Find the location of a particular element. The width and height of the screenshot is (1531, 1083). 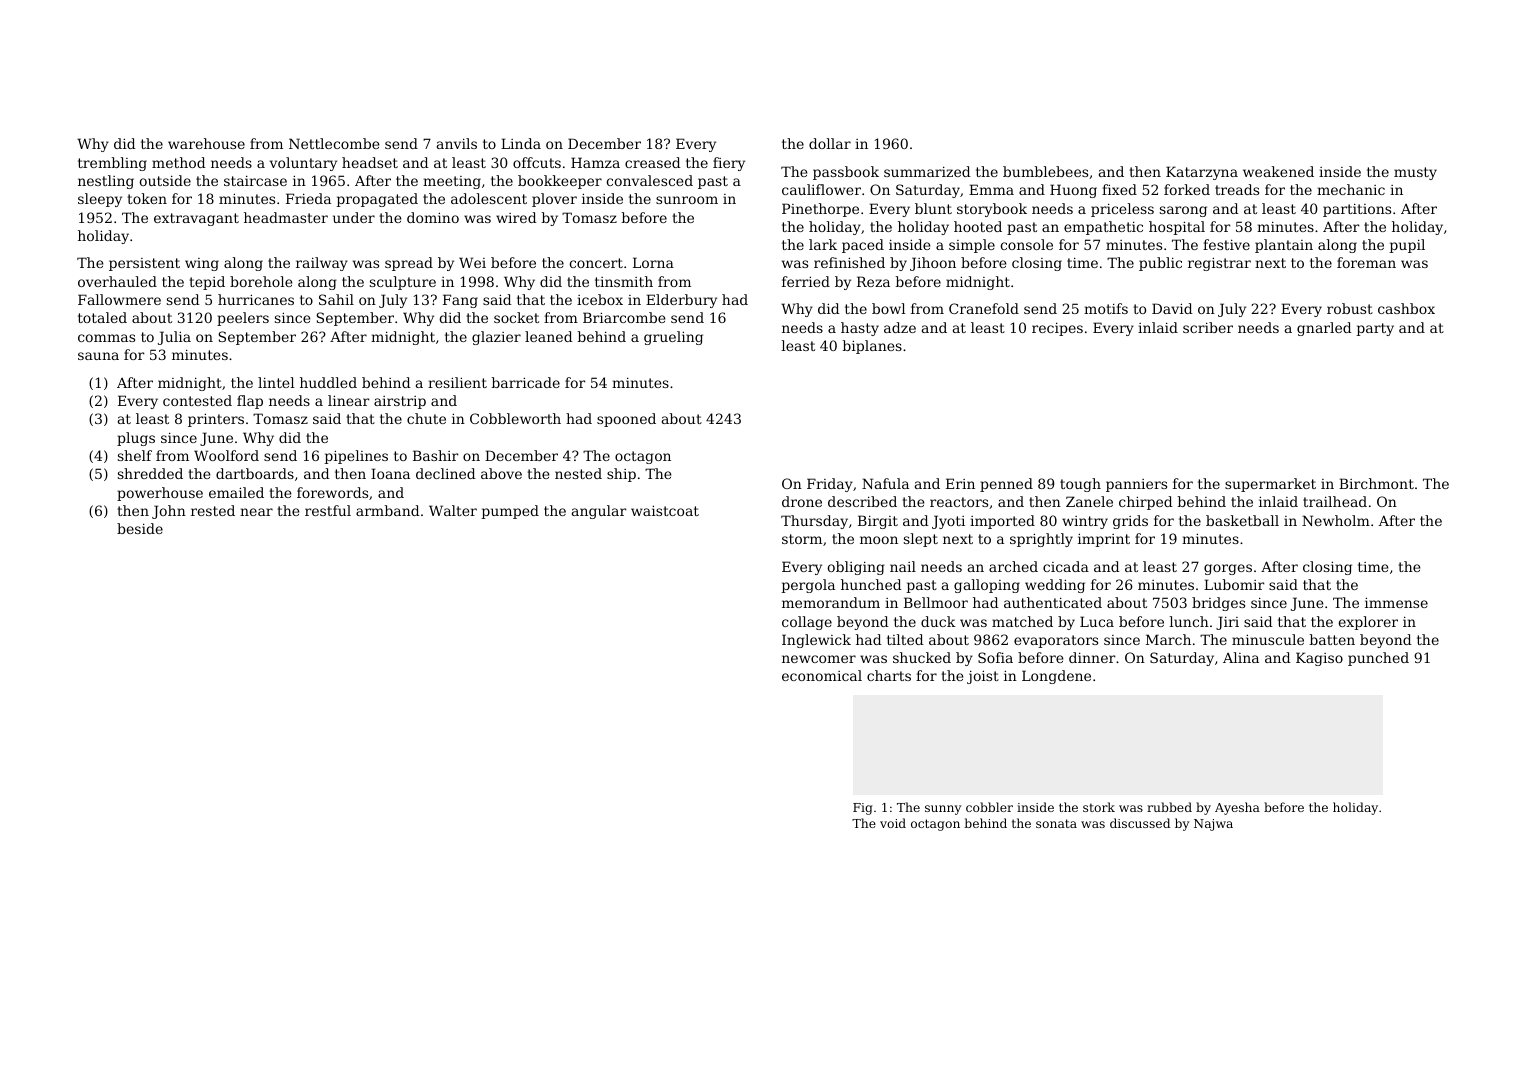

Ayesha is located at coordinates (1237, 808).
